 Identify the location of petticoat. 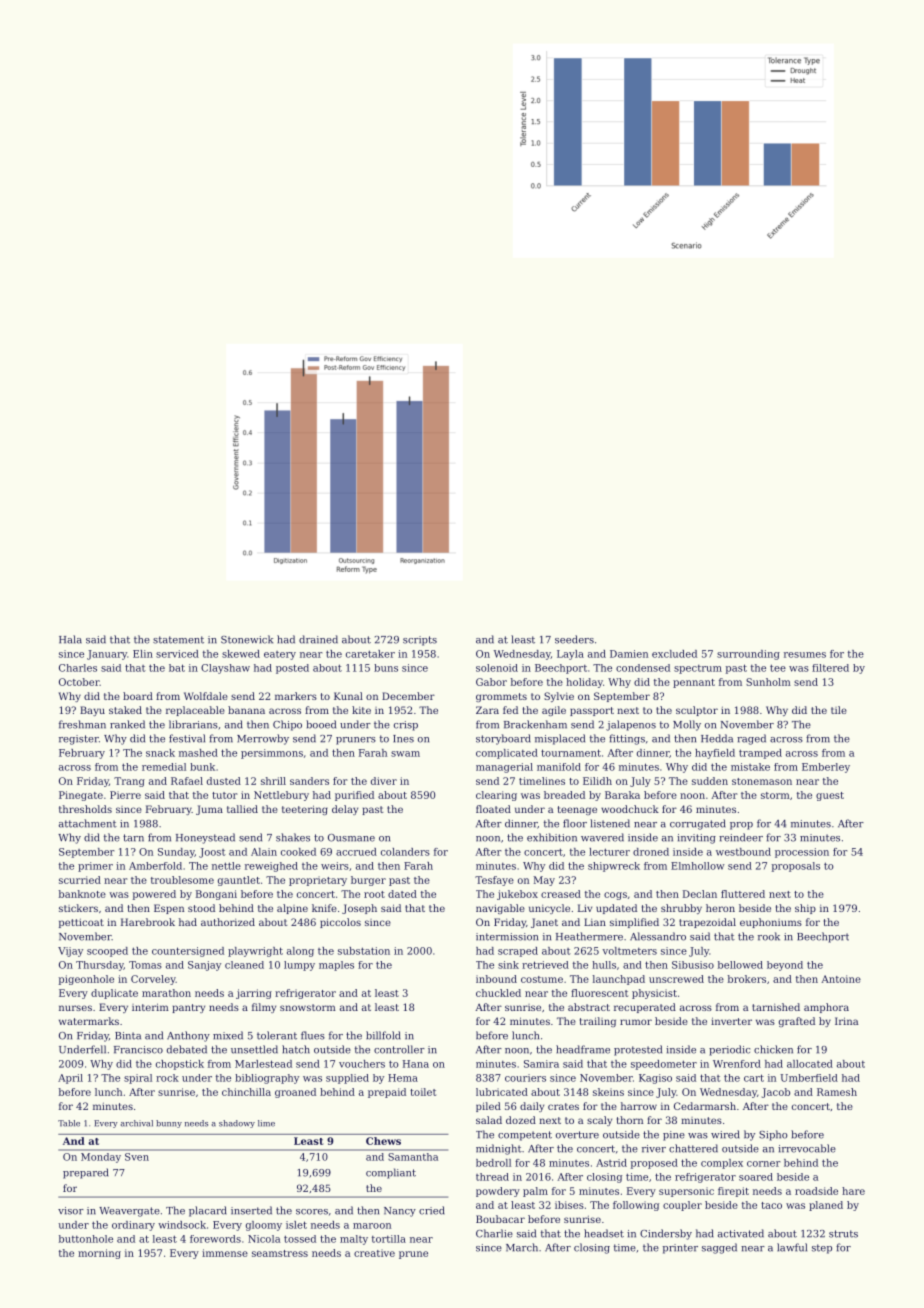
(81, 923).
